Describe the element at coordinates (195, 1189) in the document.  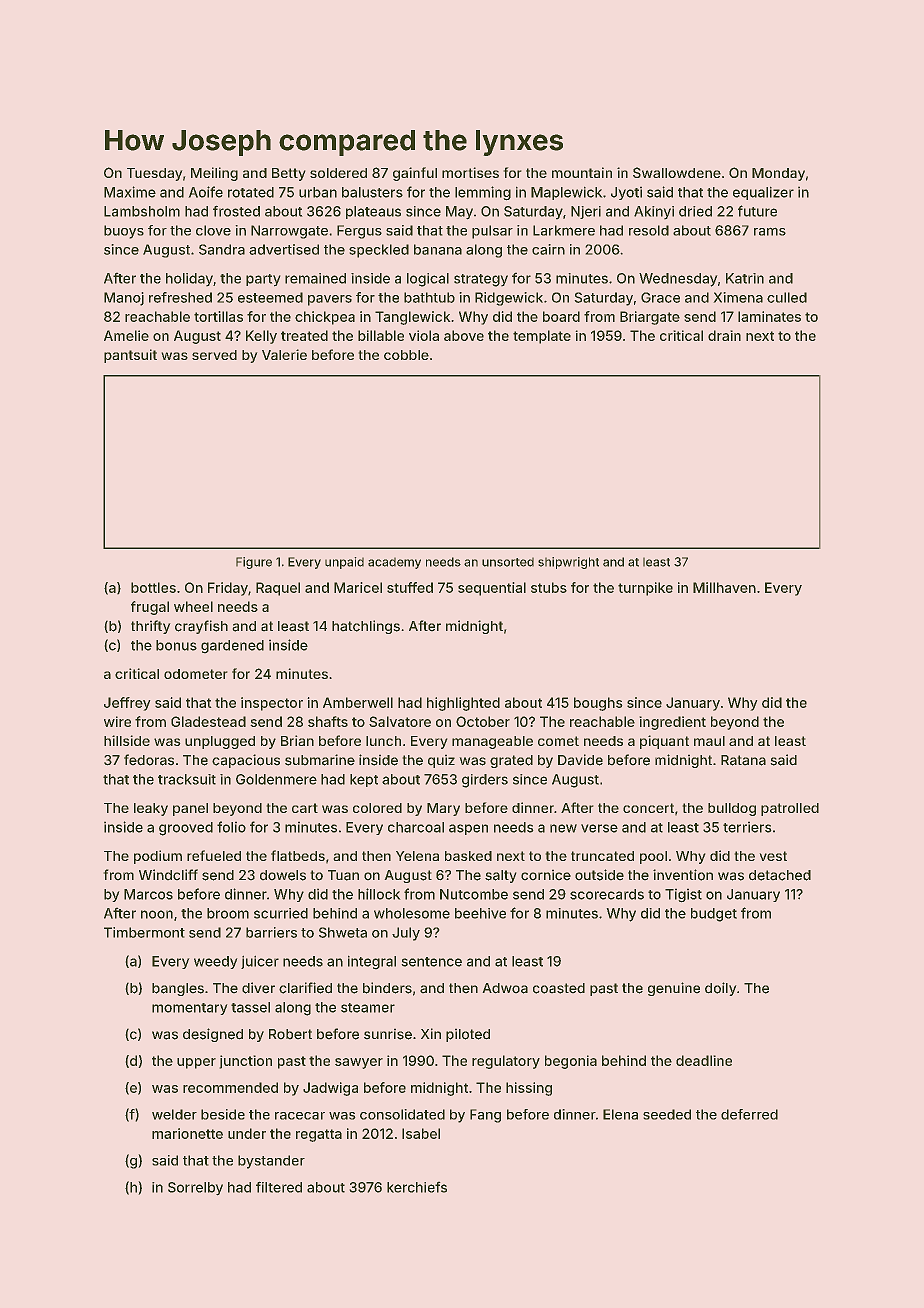
I see `Sorrelby` at that location.
